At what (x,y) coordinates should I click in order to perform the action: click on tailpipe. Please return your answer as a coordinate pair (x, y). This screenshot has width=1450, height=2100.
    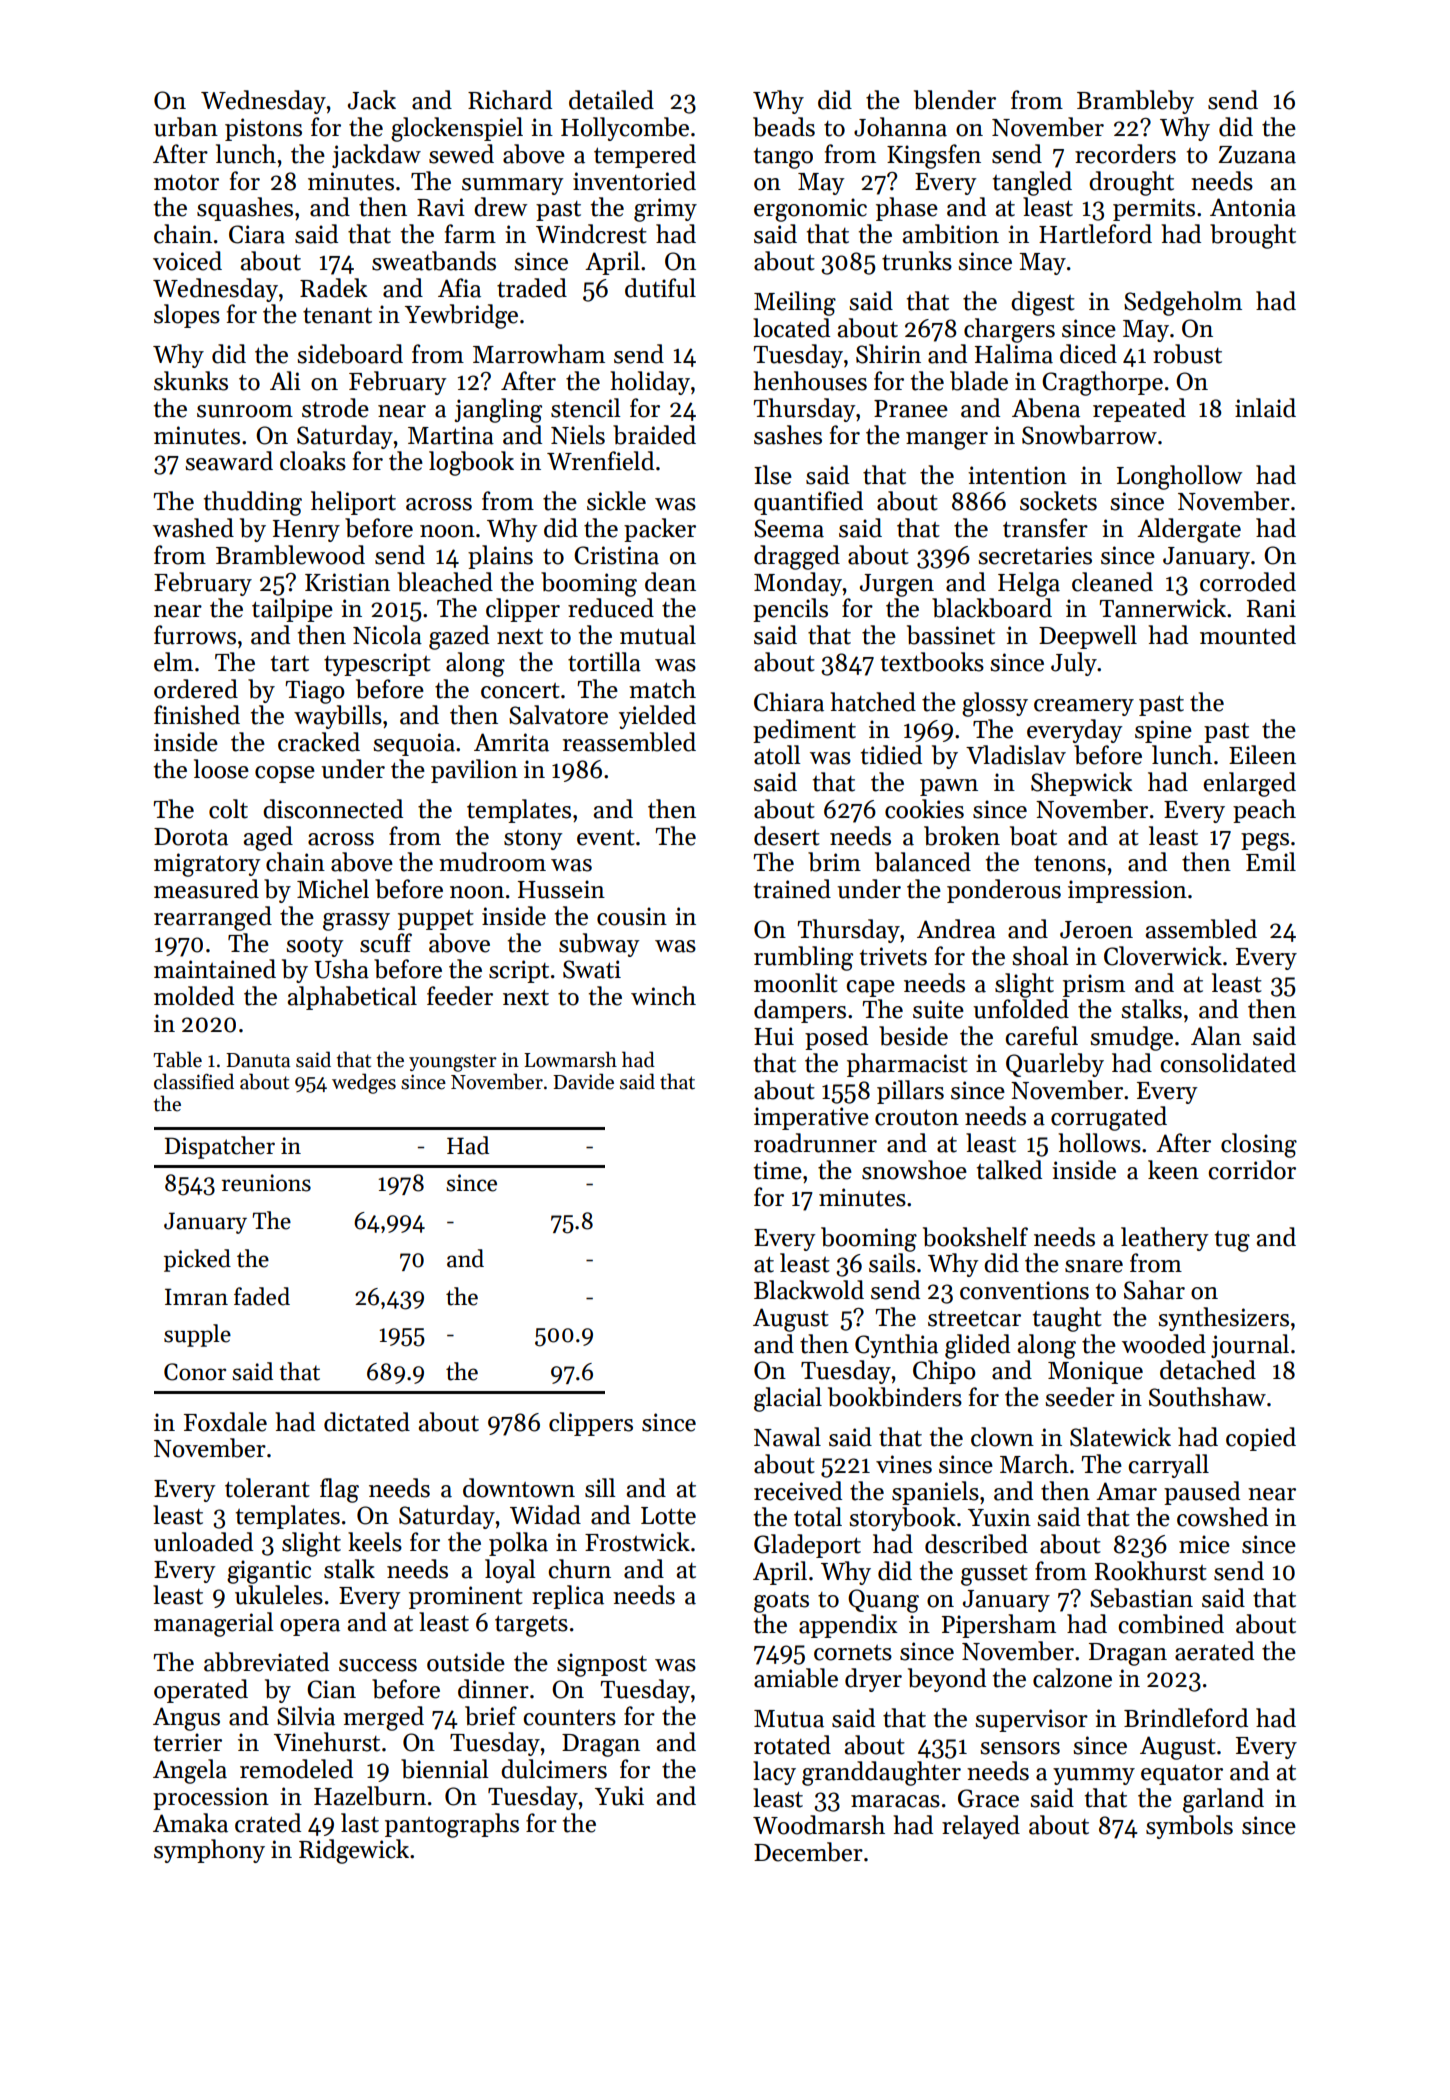
    Looking at the image, I should click on (292, 610).
